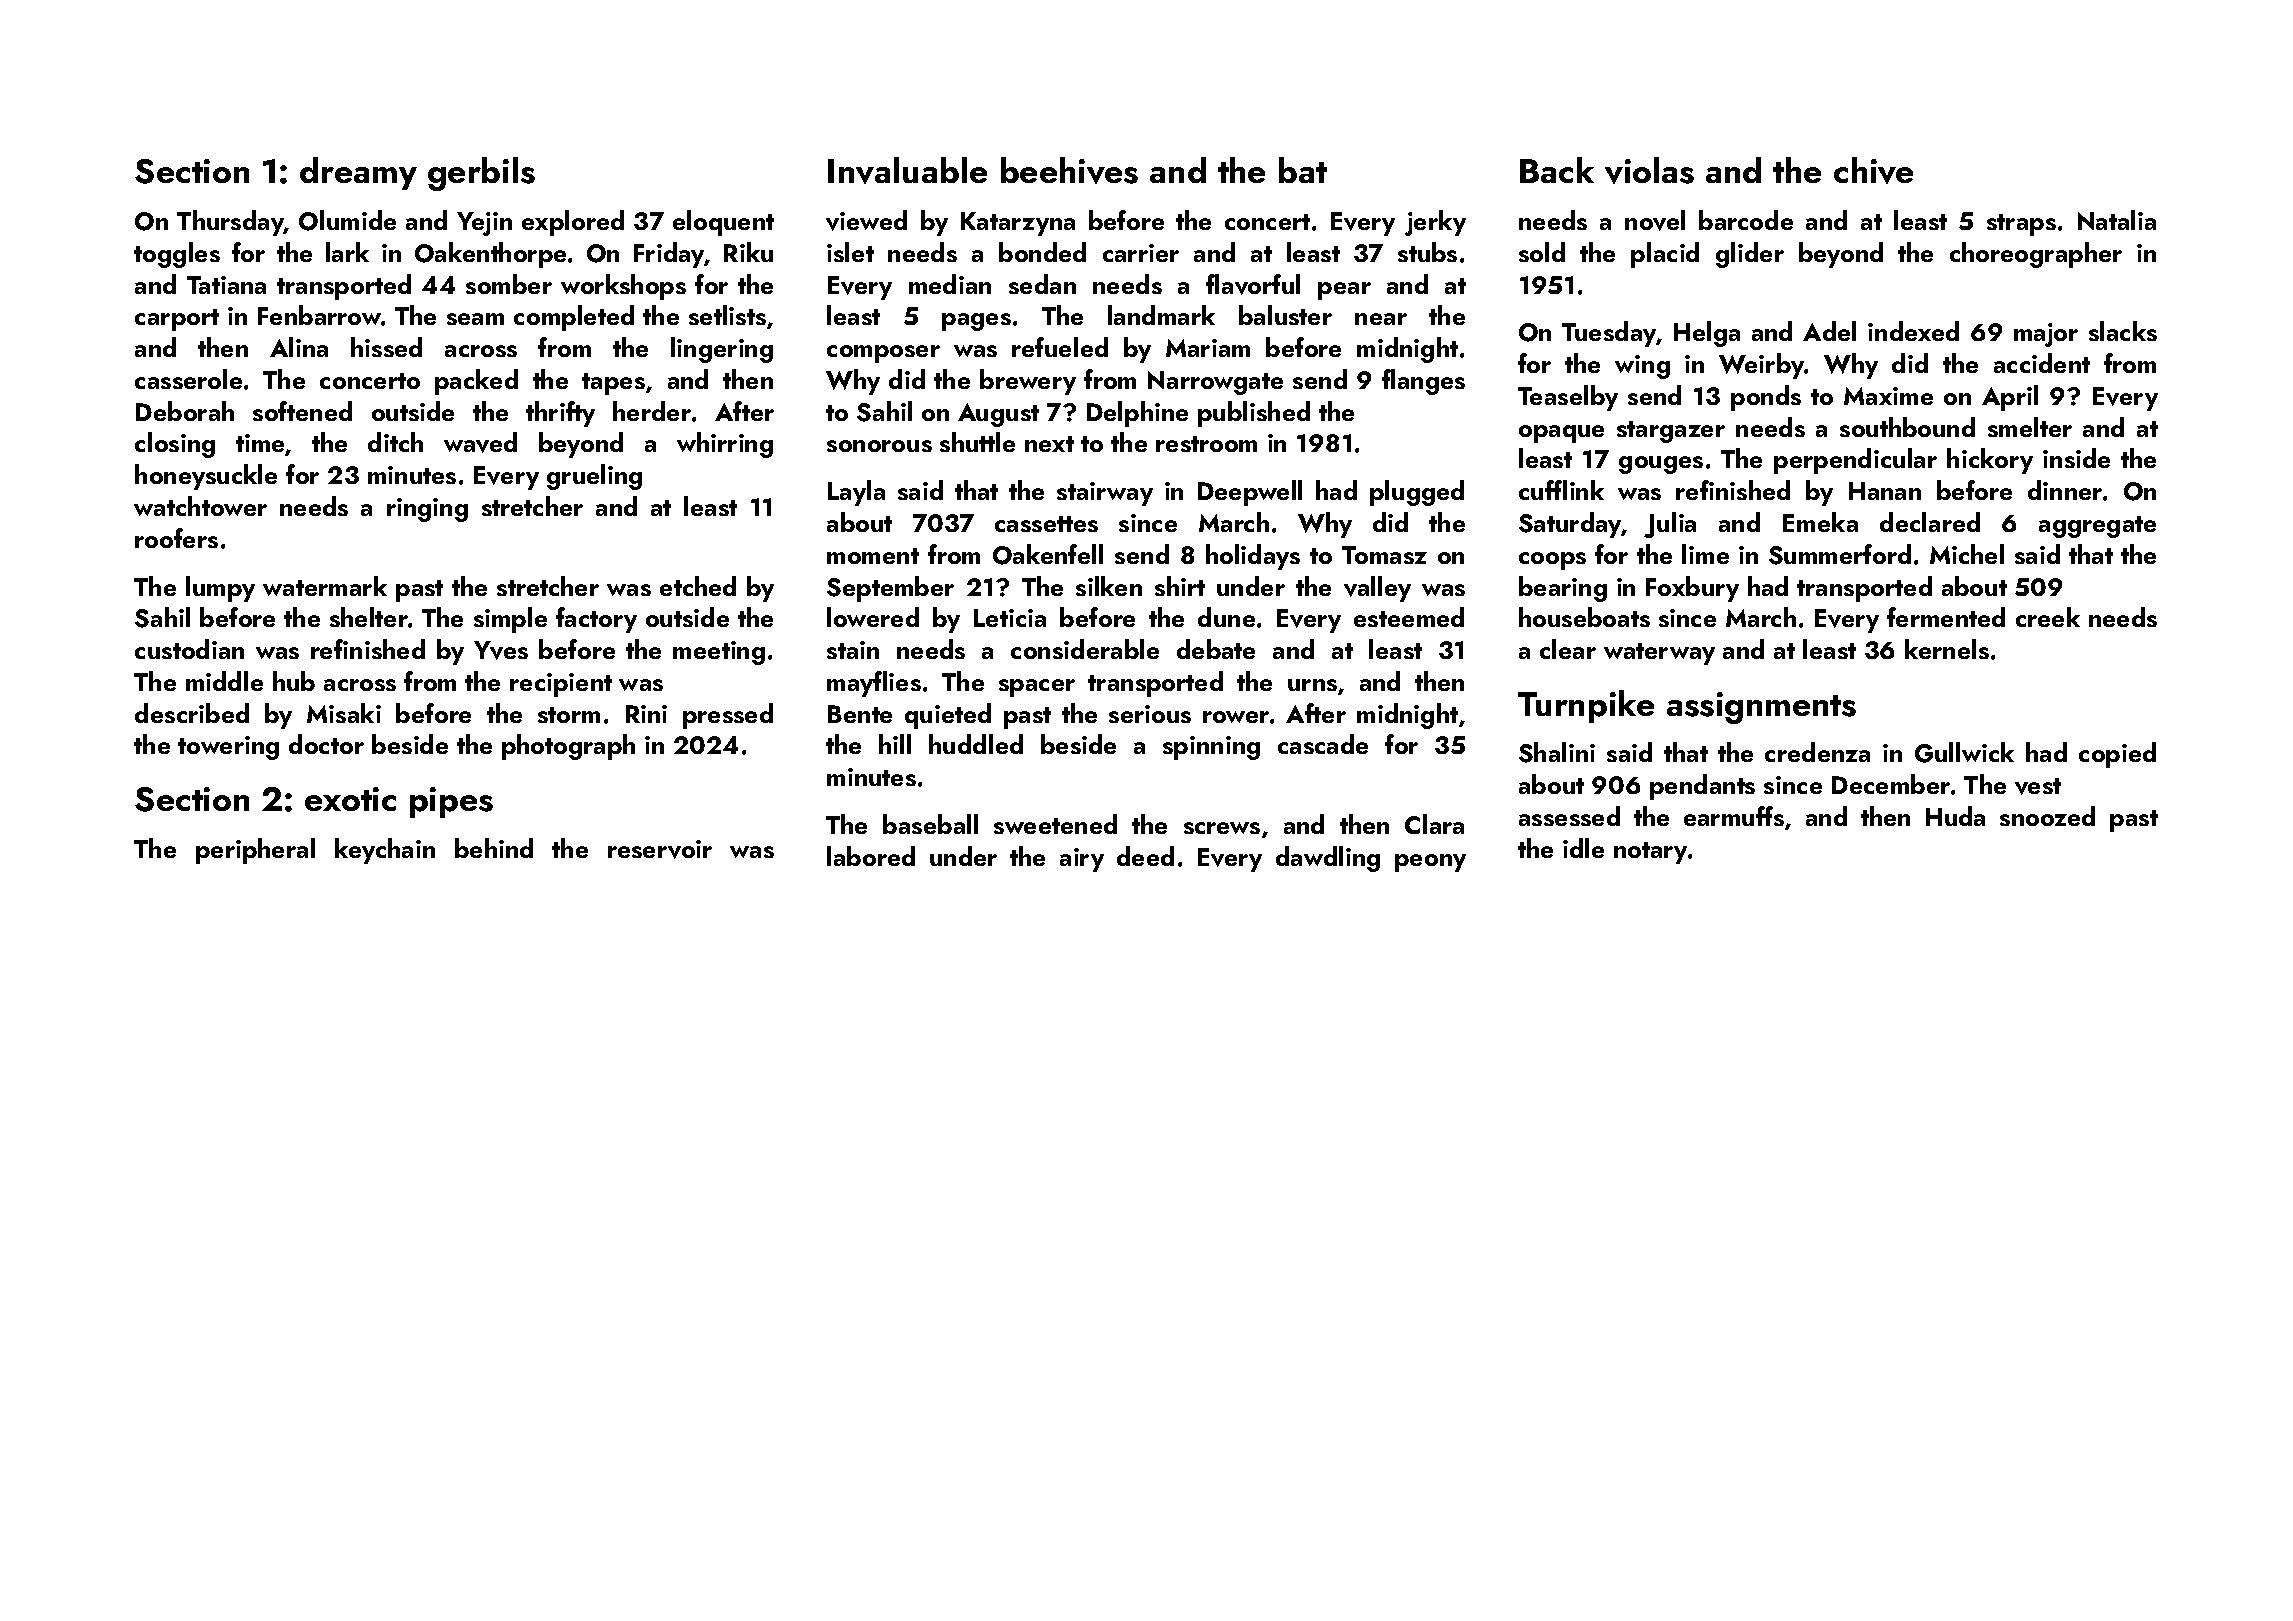  I want to click on Invaluable, so click(907, 170).
